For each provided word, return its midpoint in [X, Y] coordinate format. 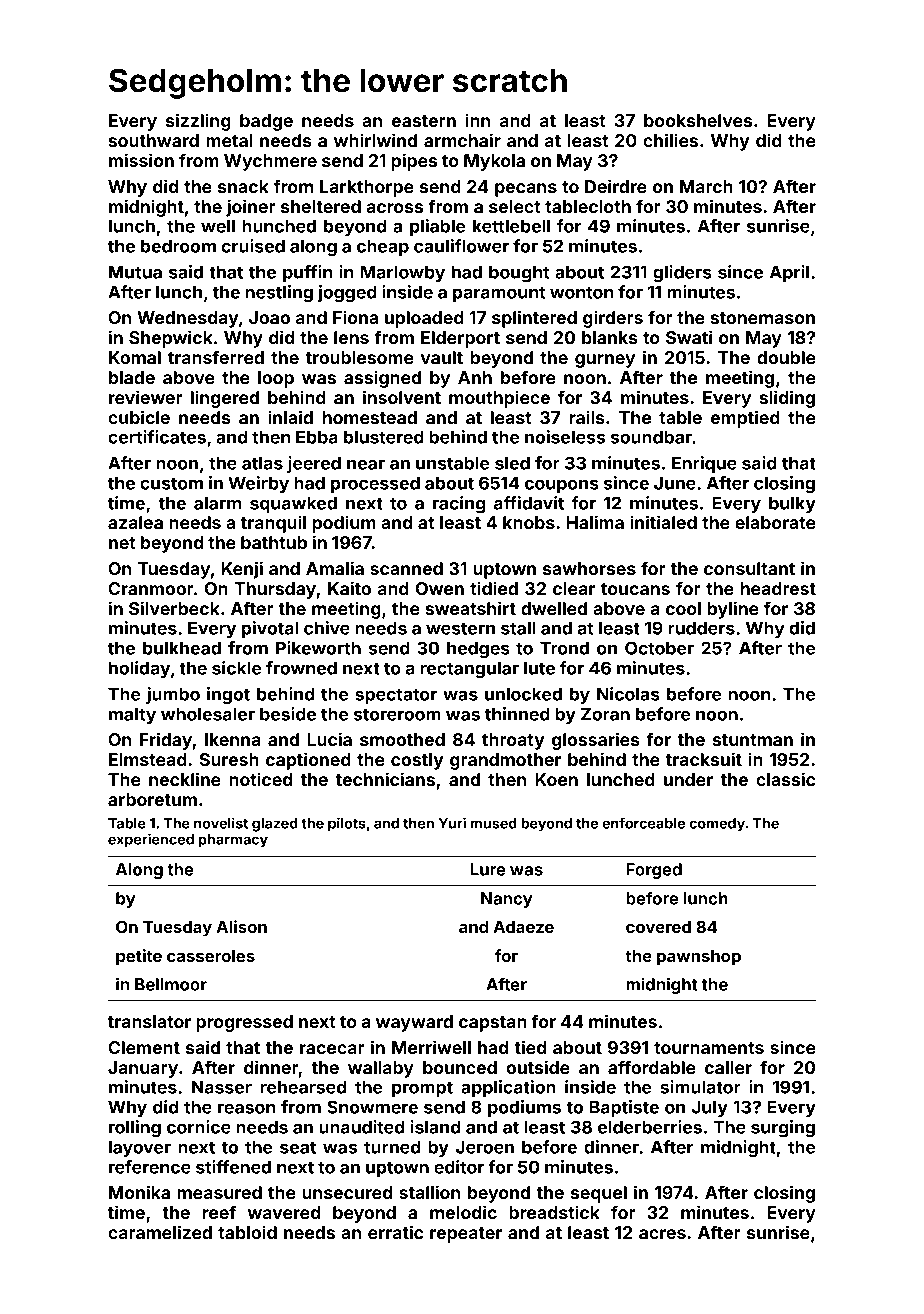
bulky [792, 504]
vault [442, 357]
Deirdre [616, 186]
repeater [466, 1235]
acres [662, 1234]
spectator [396, 696]
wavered [284, 1212]
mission [141, 160]
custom [171, 483]
